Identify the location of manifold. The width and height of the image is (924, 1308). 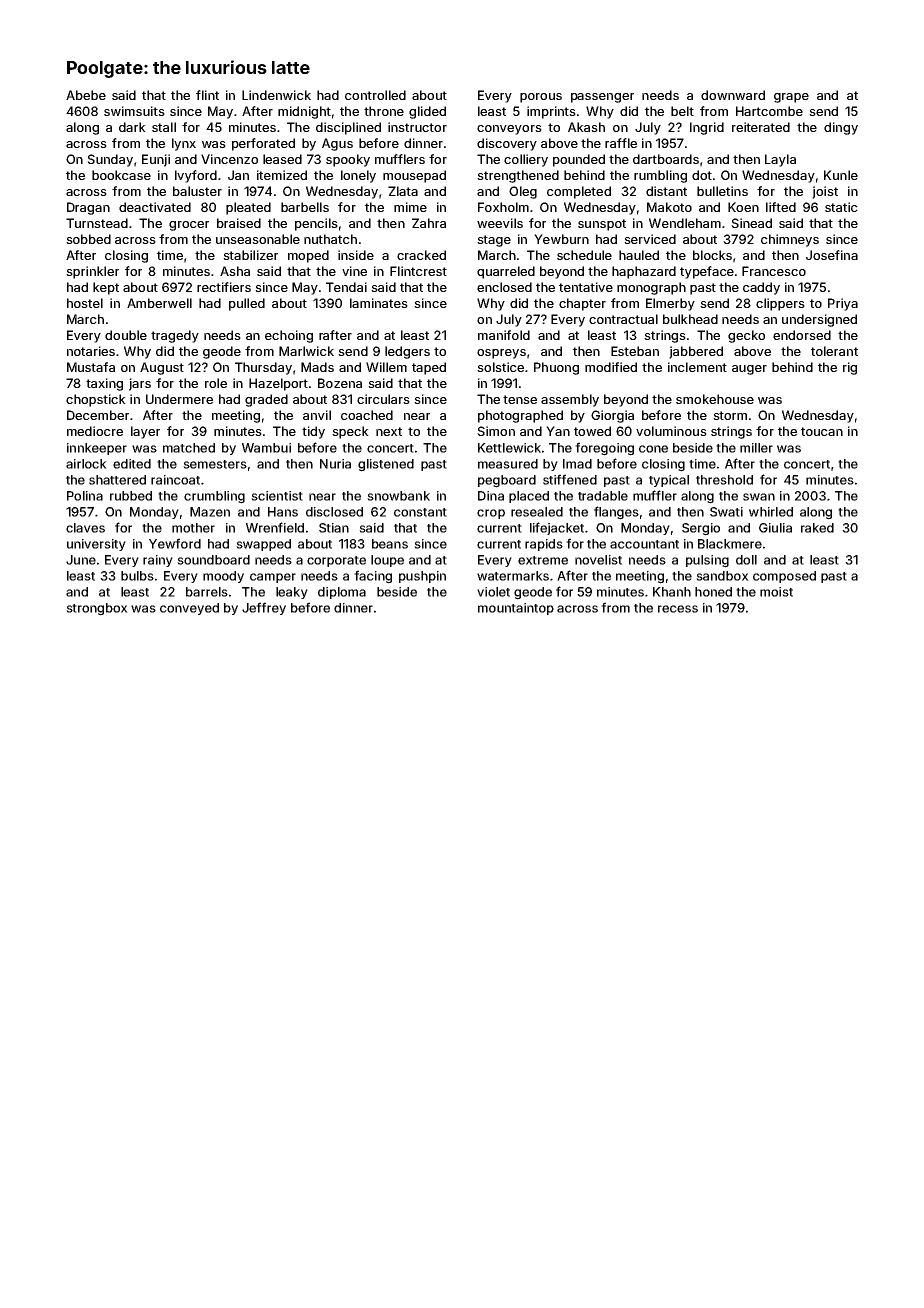
(504, 335).
